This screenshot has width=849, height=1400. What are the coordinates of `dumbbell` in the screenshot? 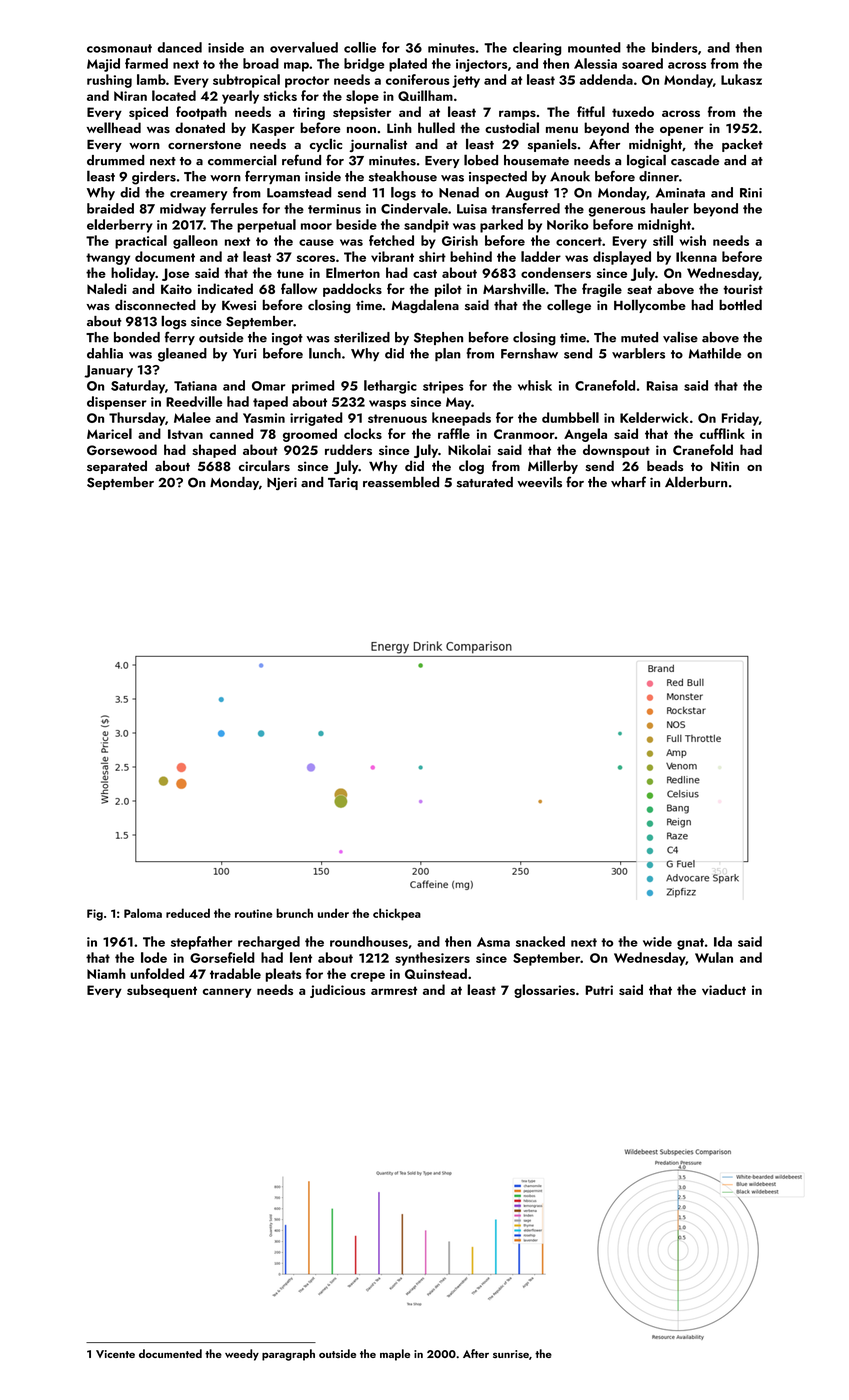 It's located at (570, 417).
